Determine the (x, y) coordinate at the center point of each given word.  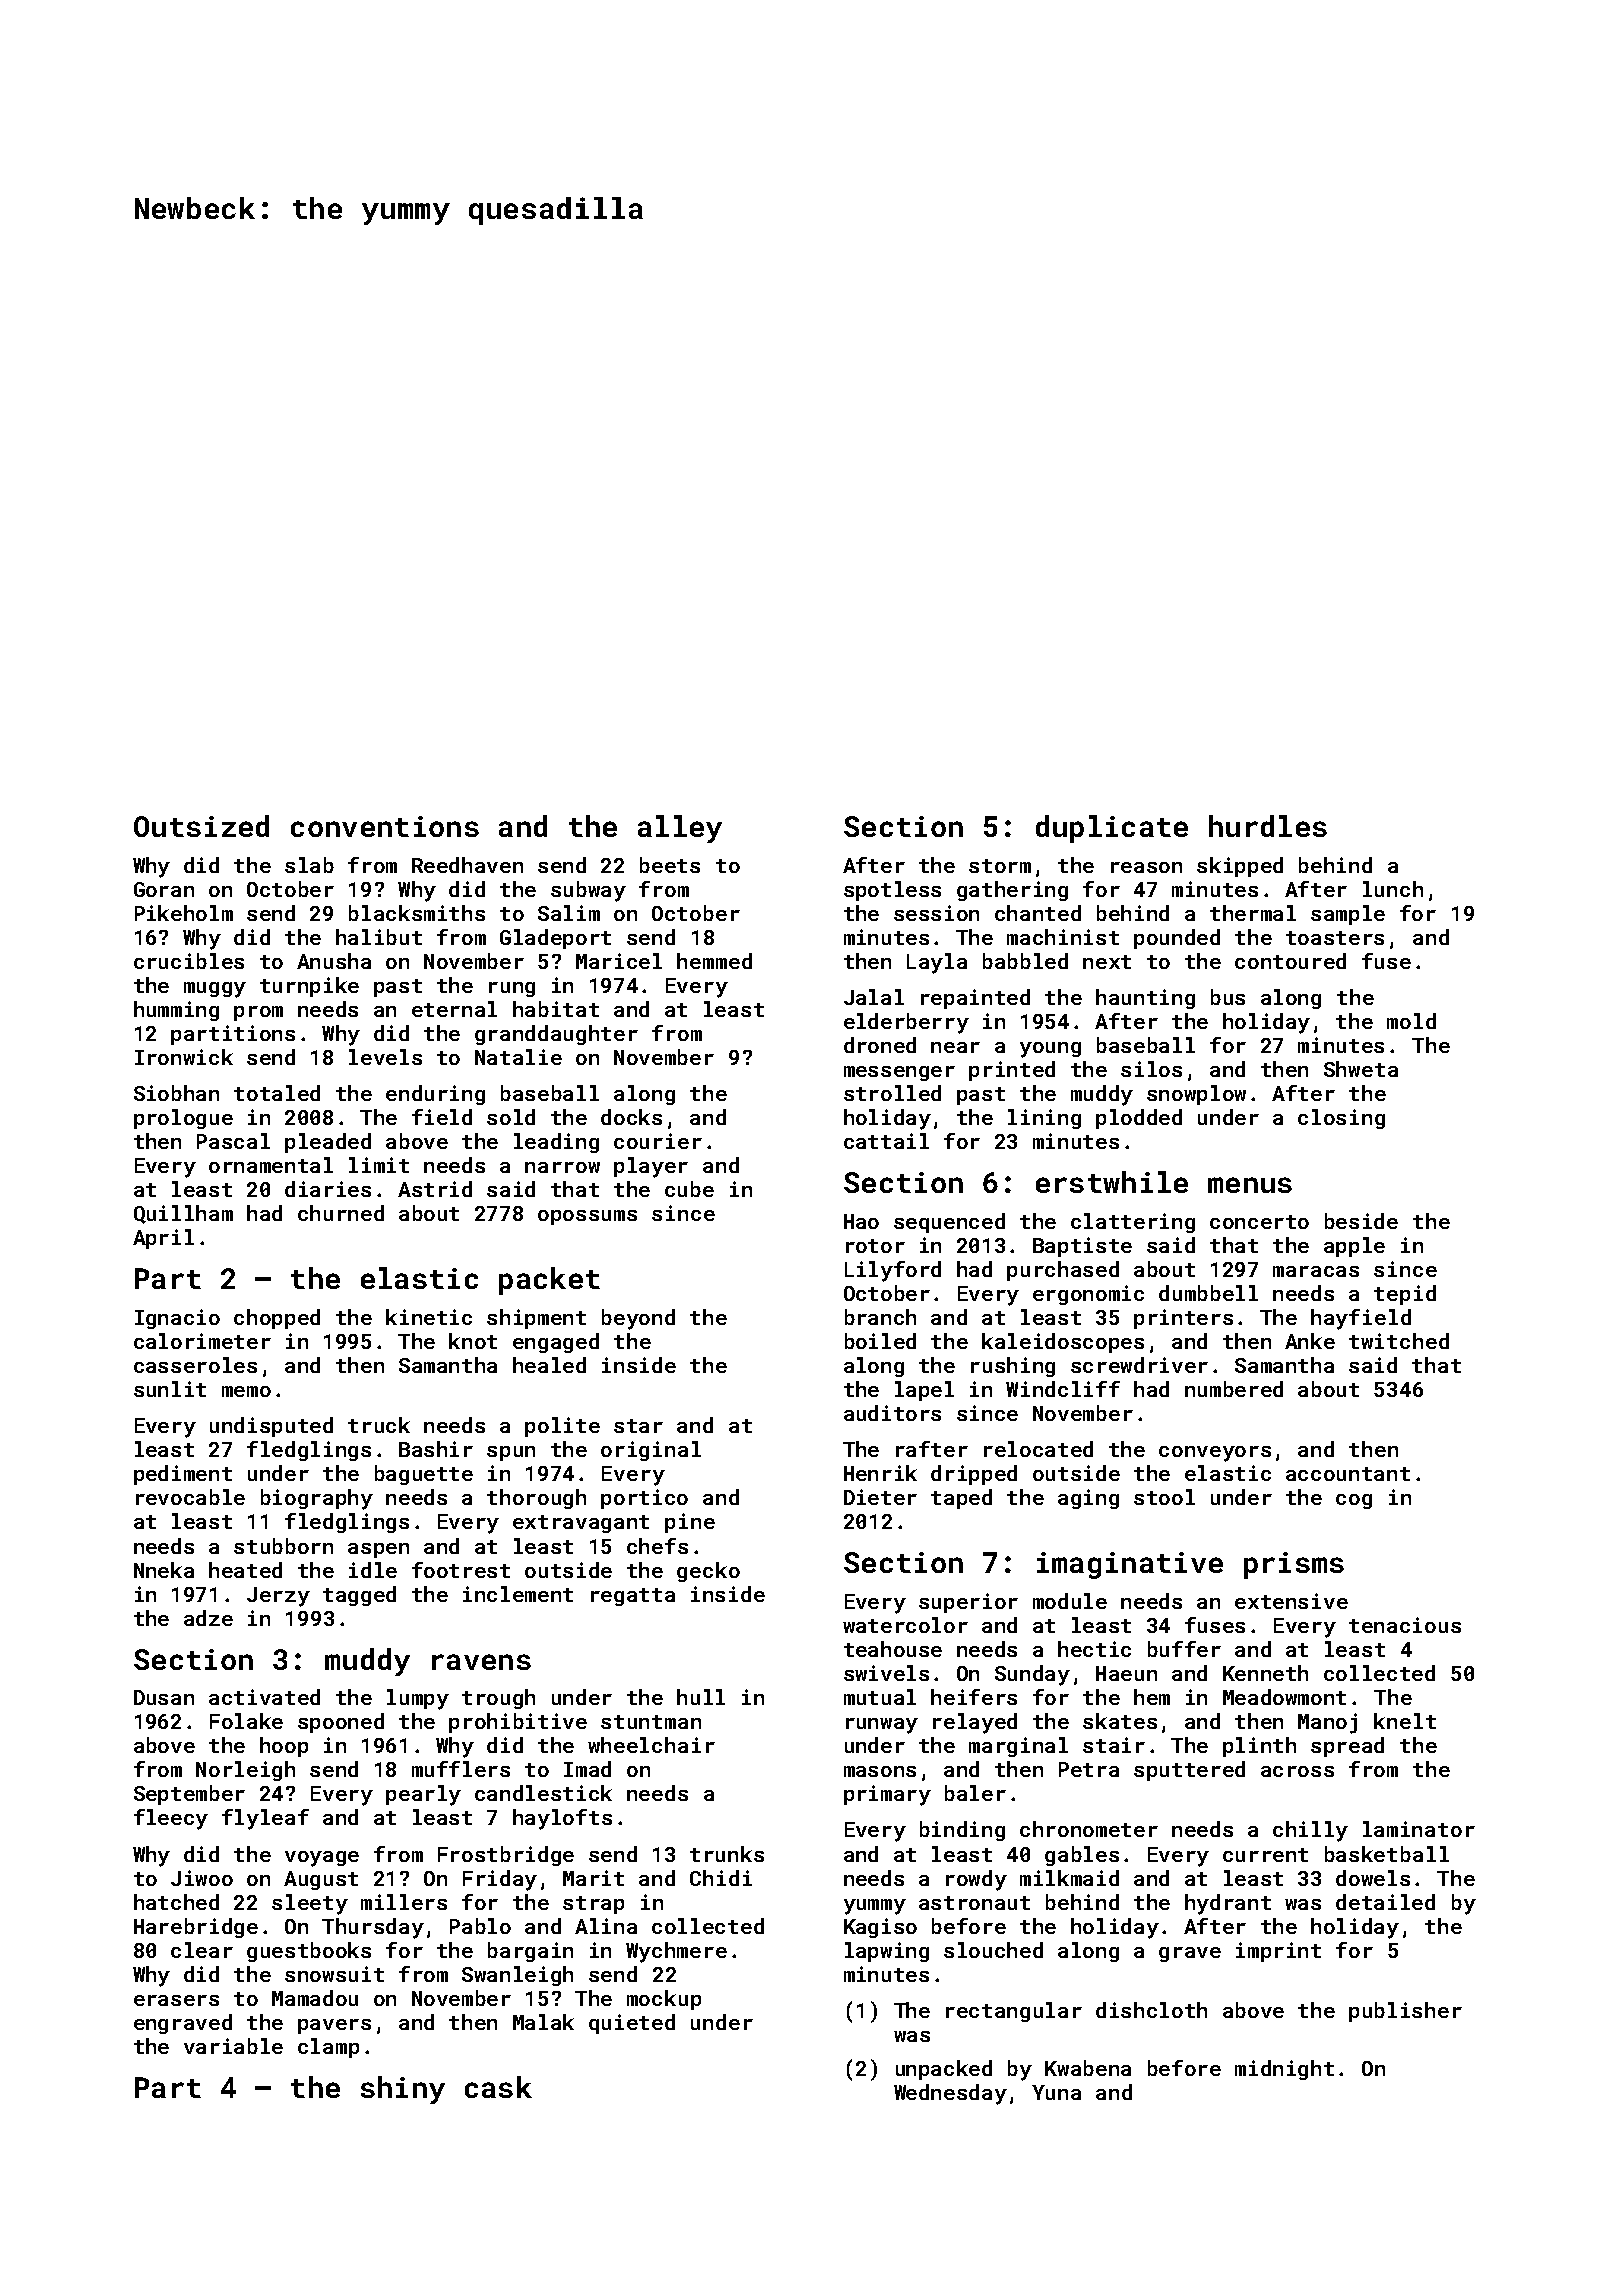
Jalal (874, 997)
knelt (1405, 1721)
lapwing (887, 1952)
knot (473, 1341)
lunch (1393, 889)
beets (670, 865)
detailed (1385, 1902)
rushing (1013, 1367)
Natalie (518, 1057)
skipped (1240, 867)
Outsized (201, 826)
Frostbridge (506, 1856)
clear (202, 1950)
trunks (727, 1854)
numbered (1234, 1389)
